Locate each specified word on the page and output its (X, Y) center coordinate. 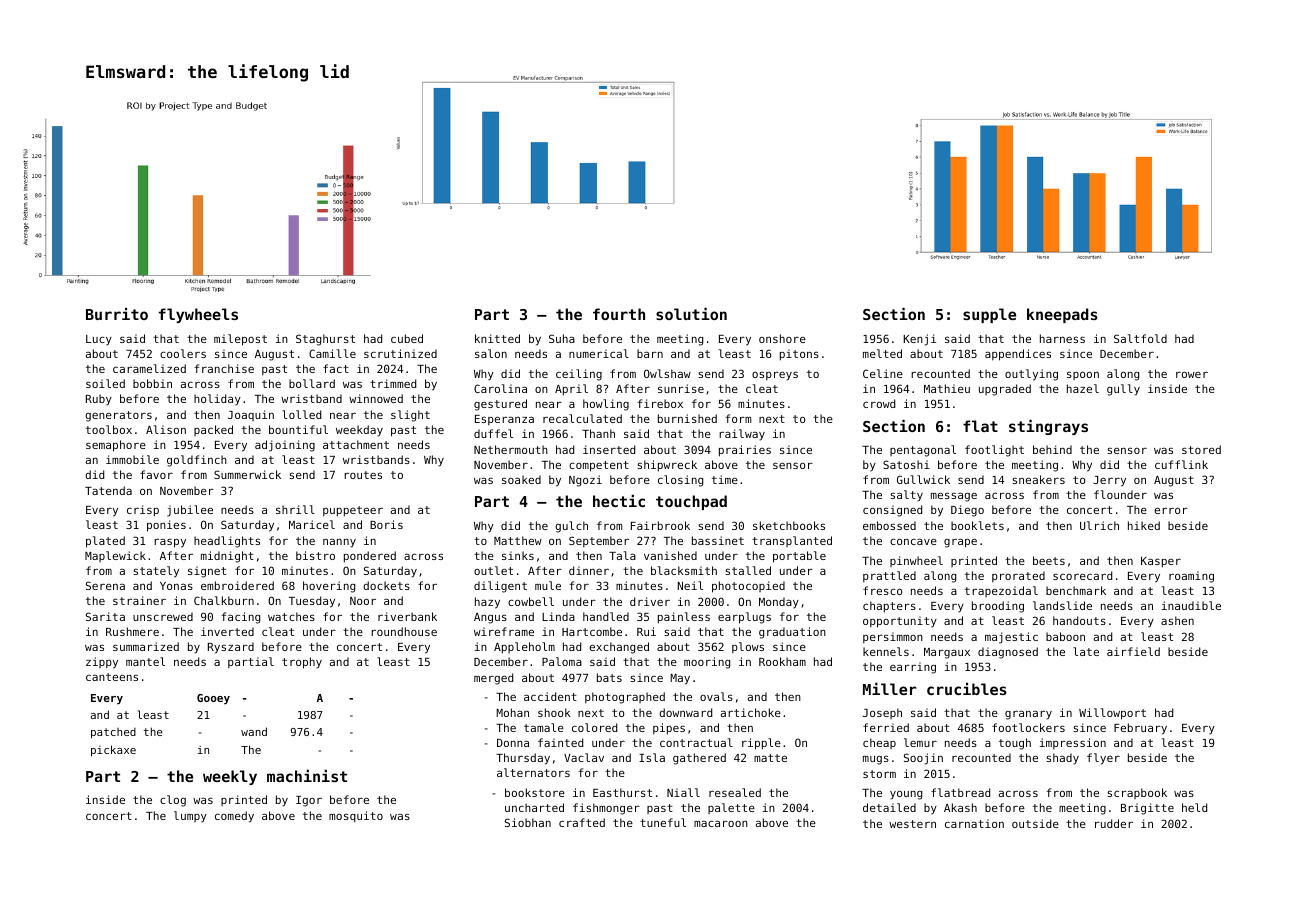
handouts (1079, 620)
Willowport (1112, 714)
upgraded (1005, 390)
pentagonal (923, 451)
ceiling (579, 375)
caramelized (149, 368)
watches (291, 616)
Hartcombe (592, 631)
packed (213, 430)
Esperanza (504, 420)
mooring (707, 663)
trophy (302, 663)
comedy (234, 817)
